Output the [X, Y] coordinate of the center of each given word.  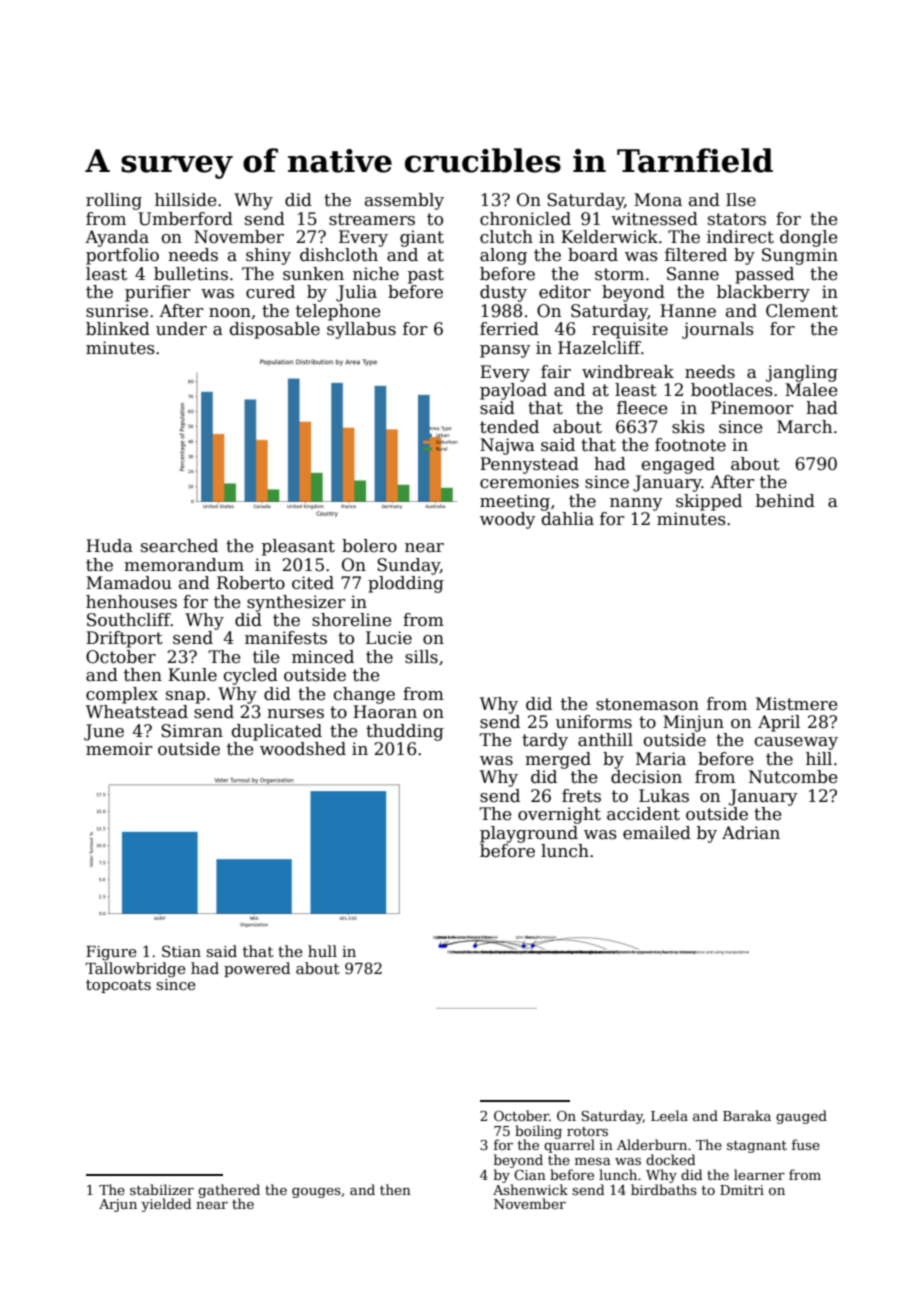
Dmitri [742, 1190]
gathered [229, 1191]
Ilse [741, 200]
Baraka [747, 1115]
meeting [515, 502]
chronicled [525, 219]
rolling [114, 201]
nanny [636, 504]
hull [322, 951]
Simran [192, 731]
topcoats [118, 986]
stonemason [647, 704]
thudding [405, 732]
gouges [316, 1193]
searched [179, 546]
